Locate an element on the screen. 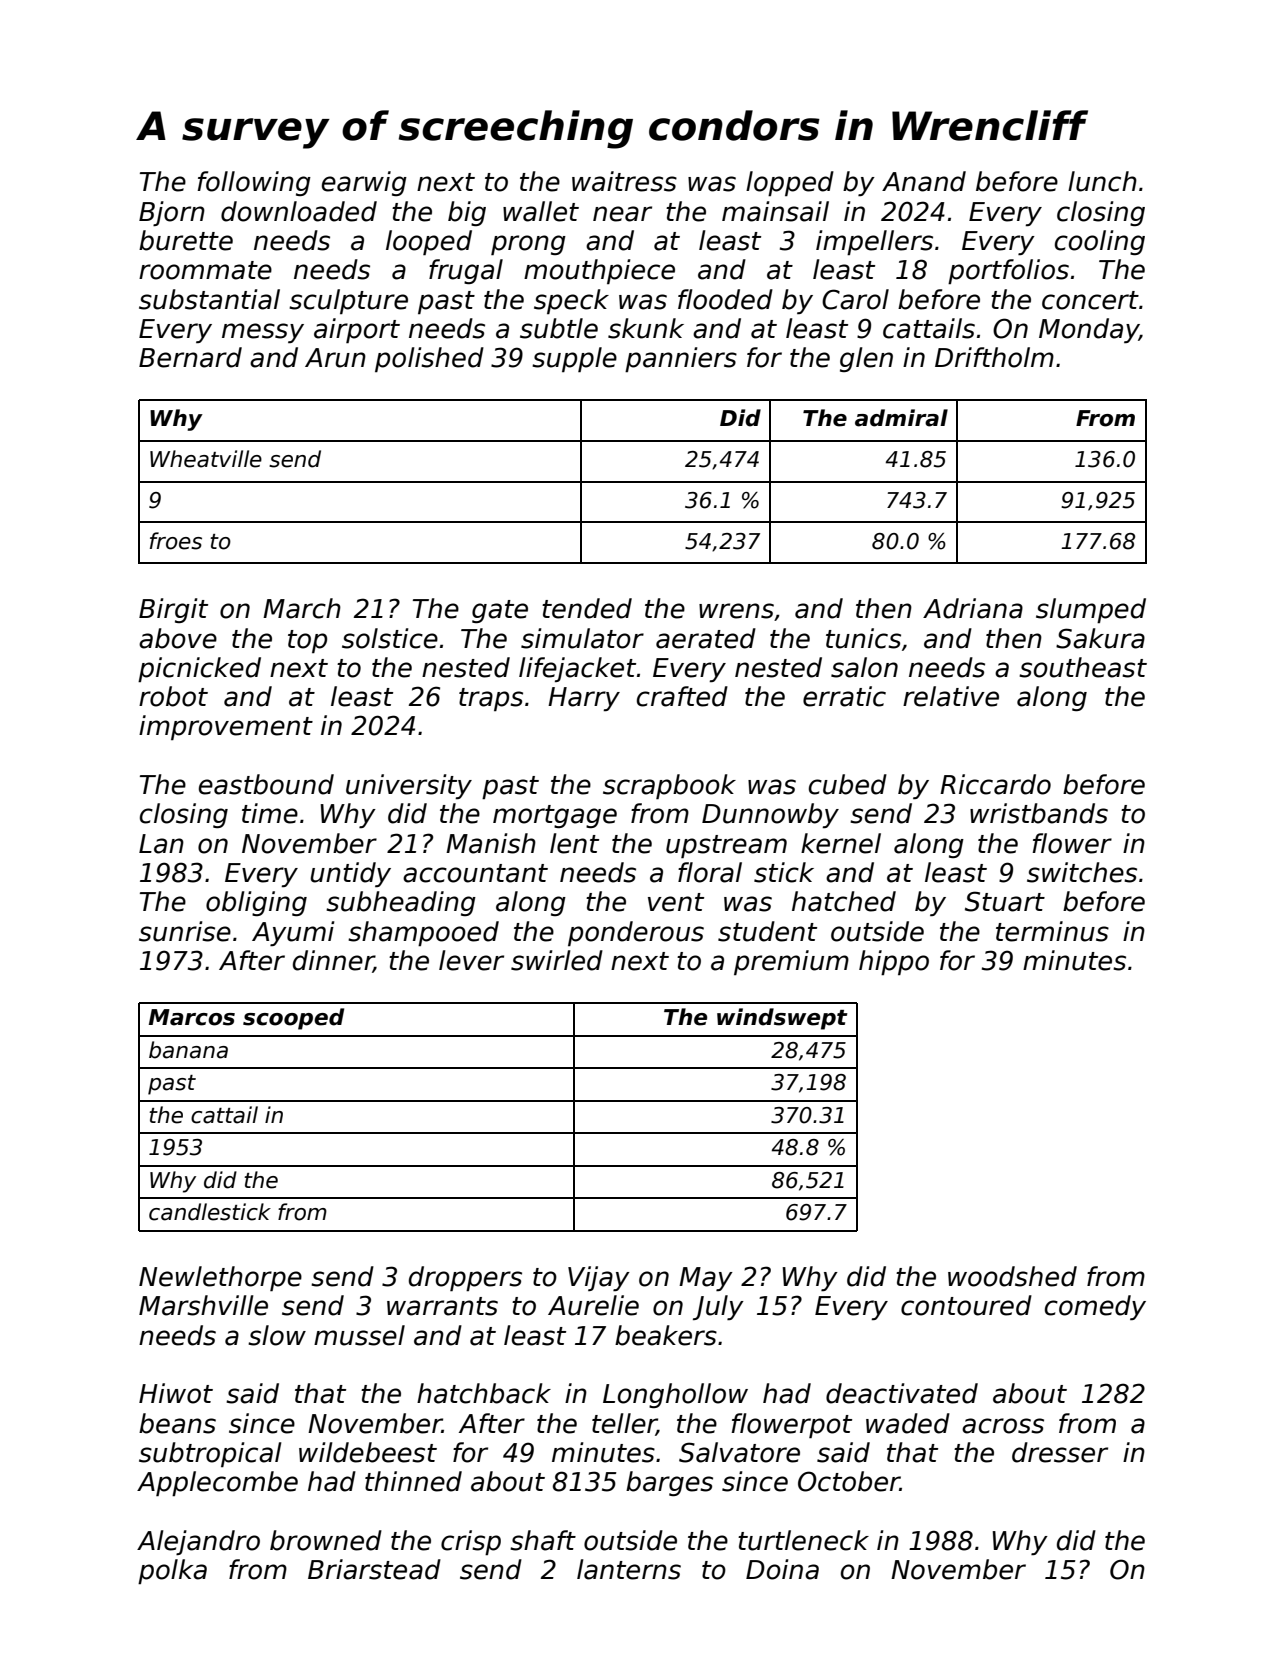  top is located at coordinates (307, 641).
